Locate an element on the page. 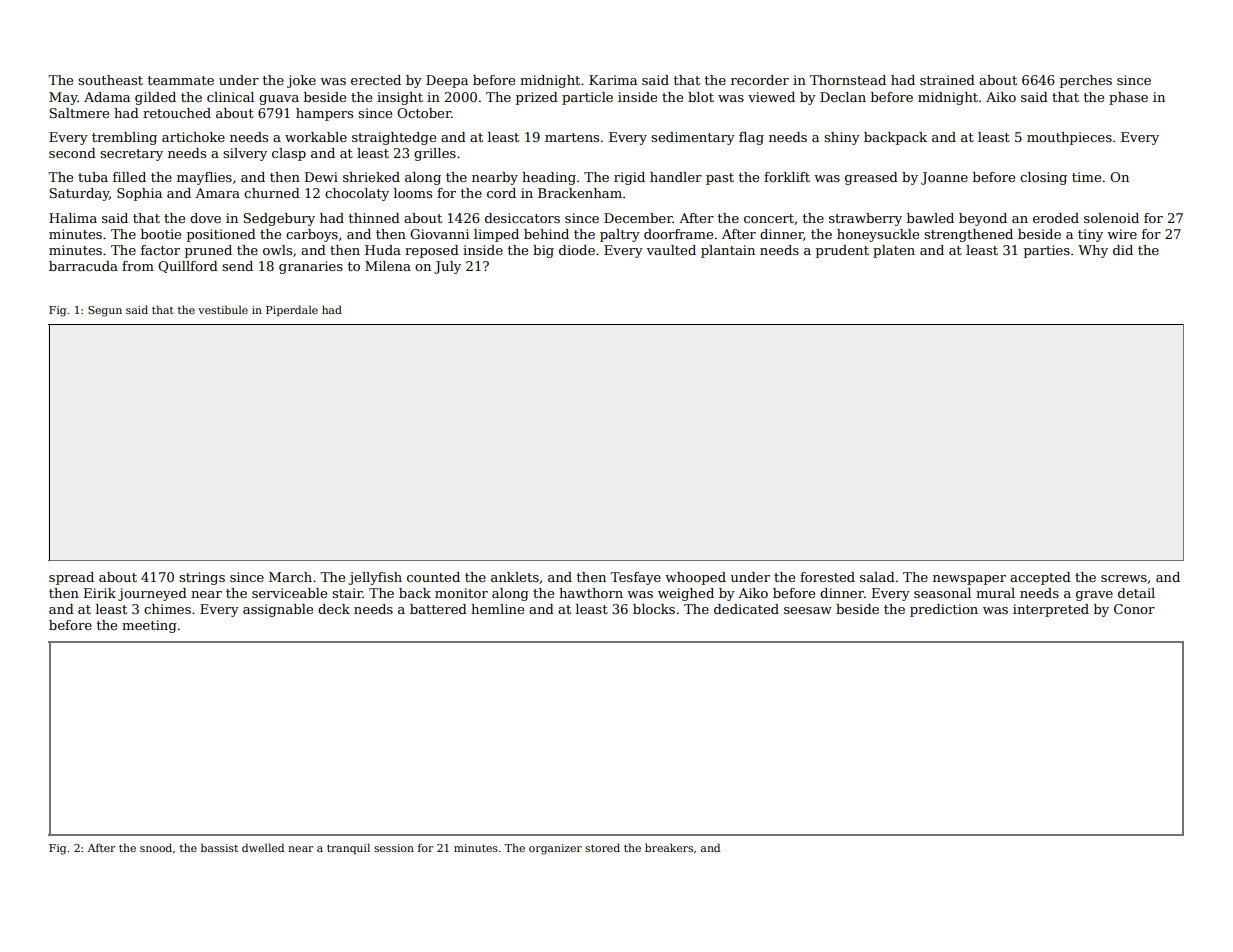 The width and height of the image is (1233, 952). Why is located at coordinates (1093, 251).
